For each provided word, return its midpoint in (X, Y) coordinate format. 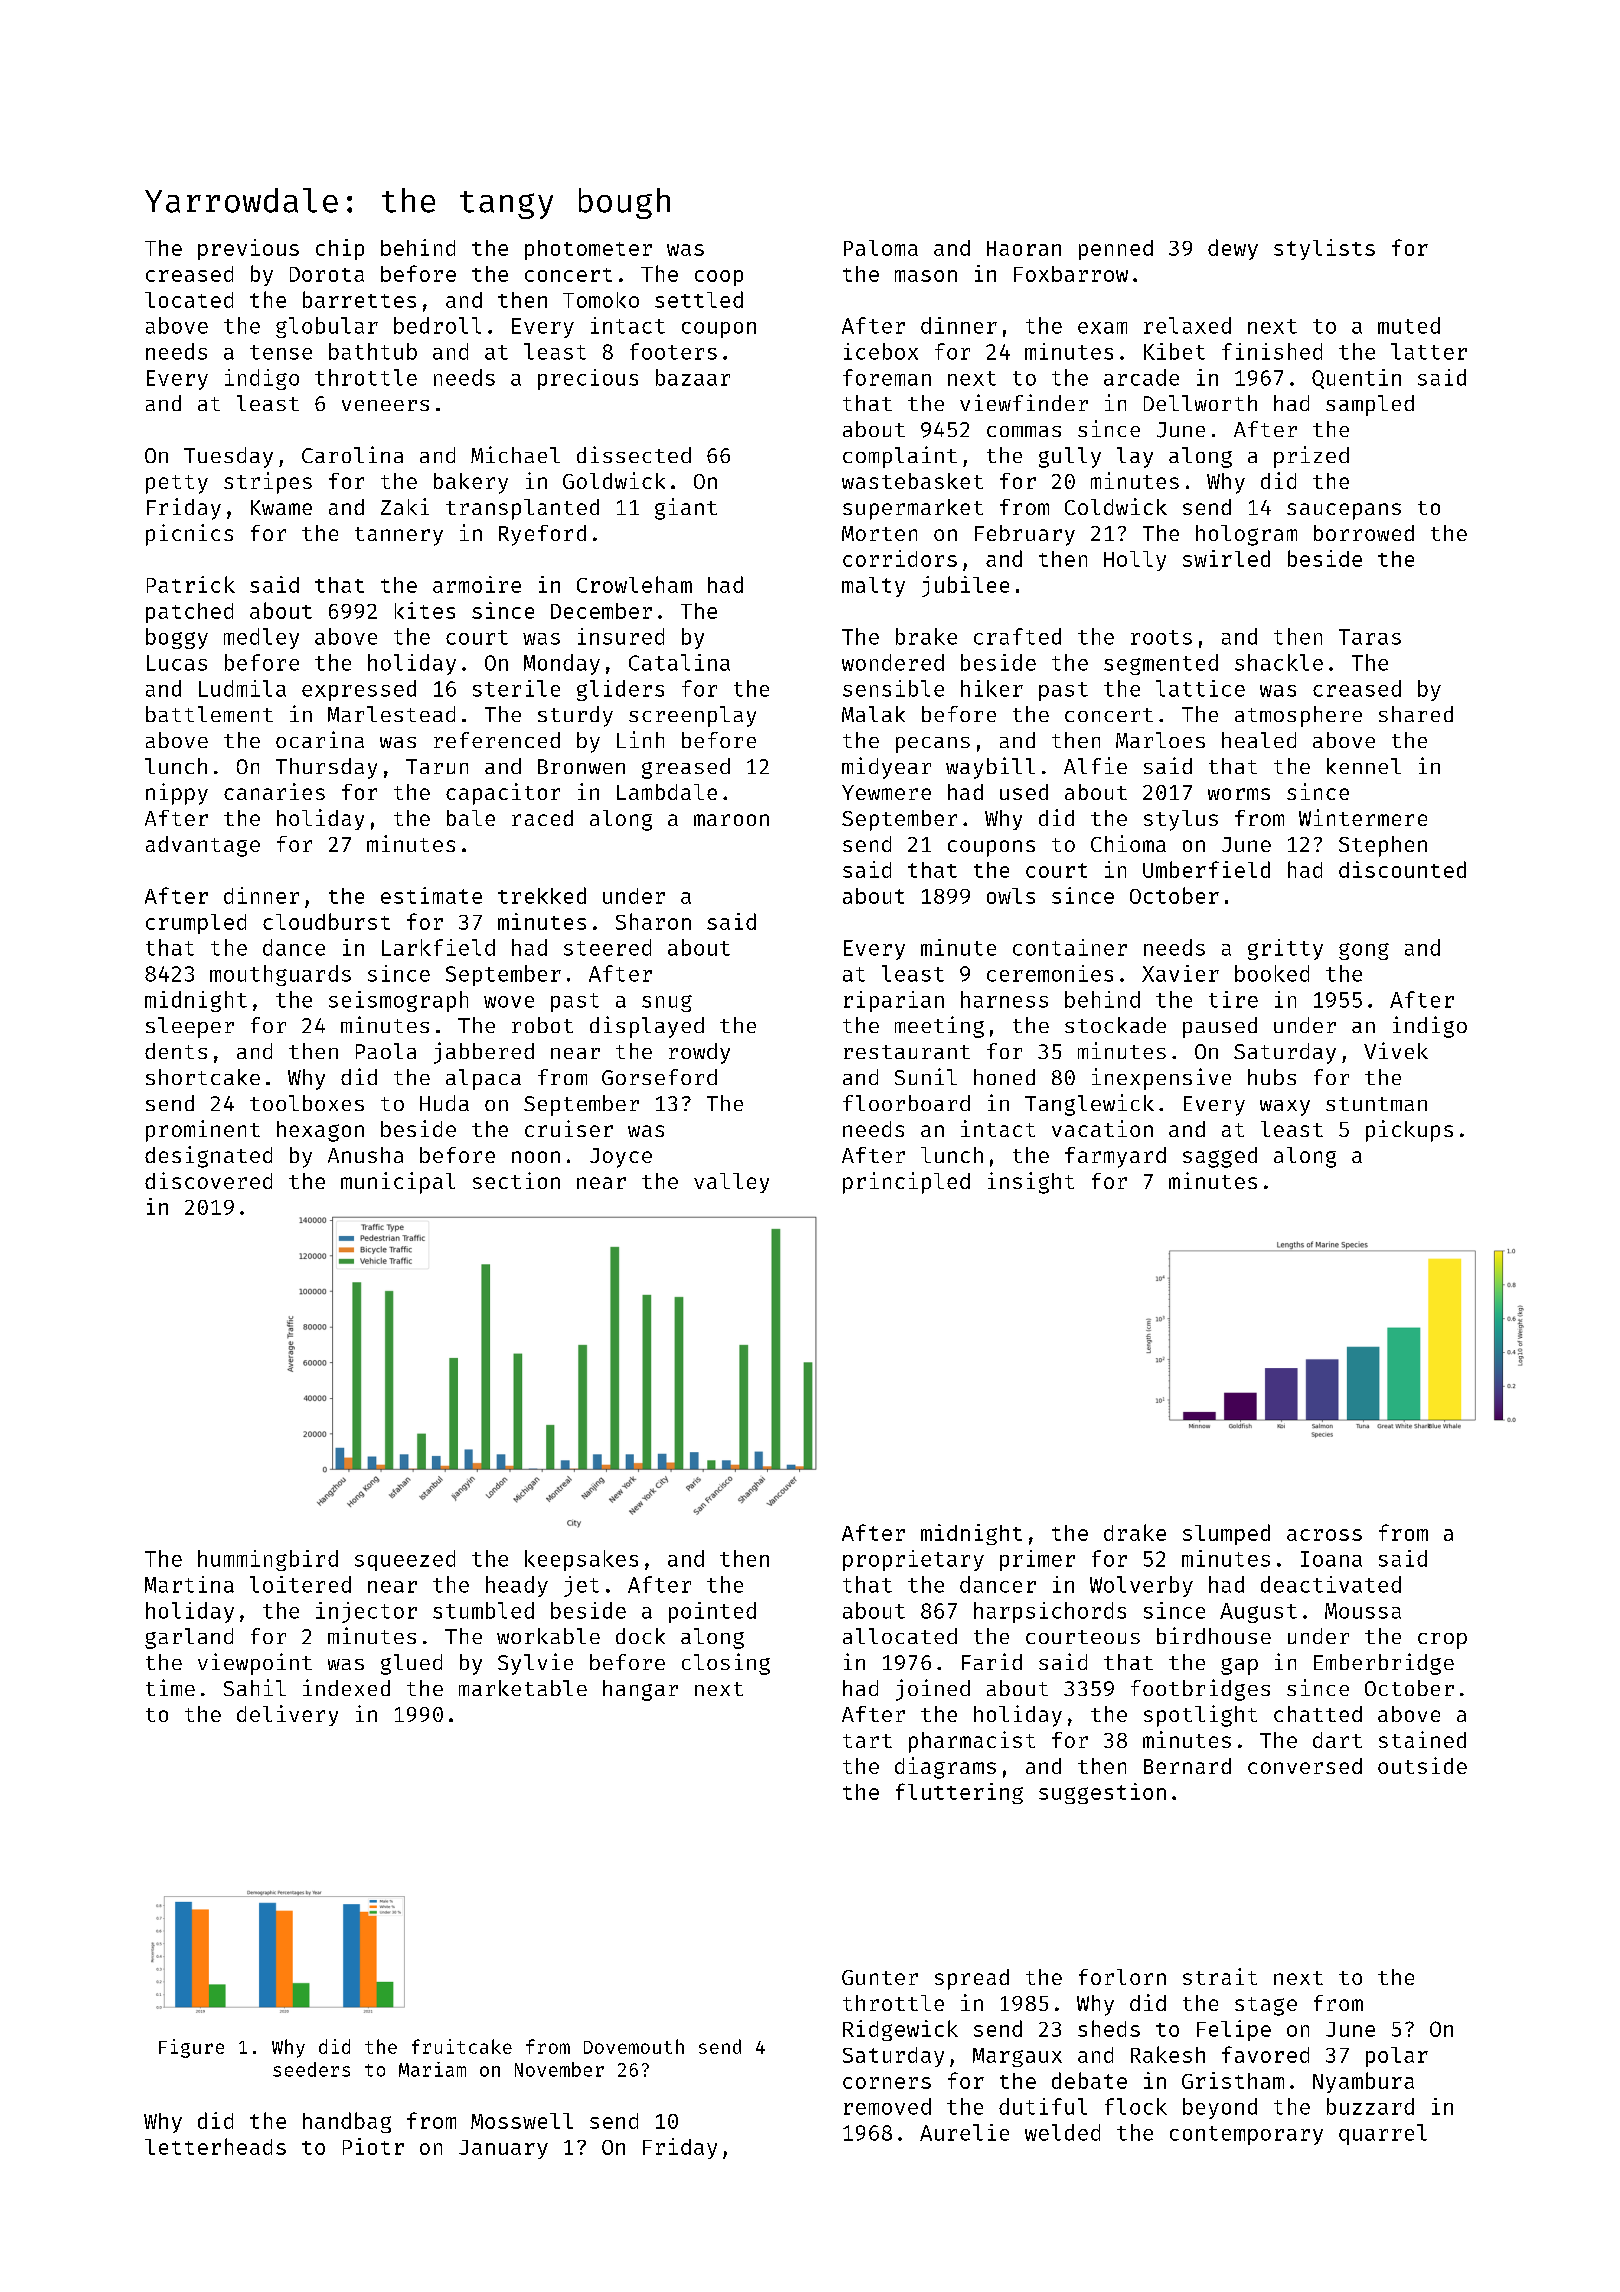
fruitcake (462, 2046)
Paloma (881, 248)
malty (873, 587)
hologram (1246, 535)
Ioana (1331, 1559)
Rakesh (1168, 2054)
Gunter (880, 1977)
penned (1116, 250)
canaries (274, 791)
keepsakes (581, 1560)
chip (340, 249)
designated (208, 1157)
